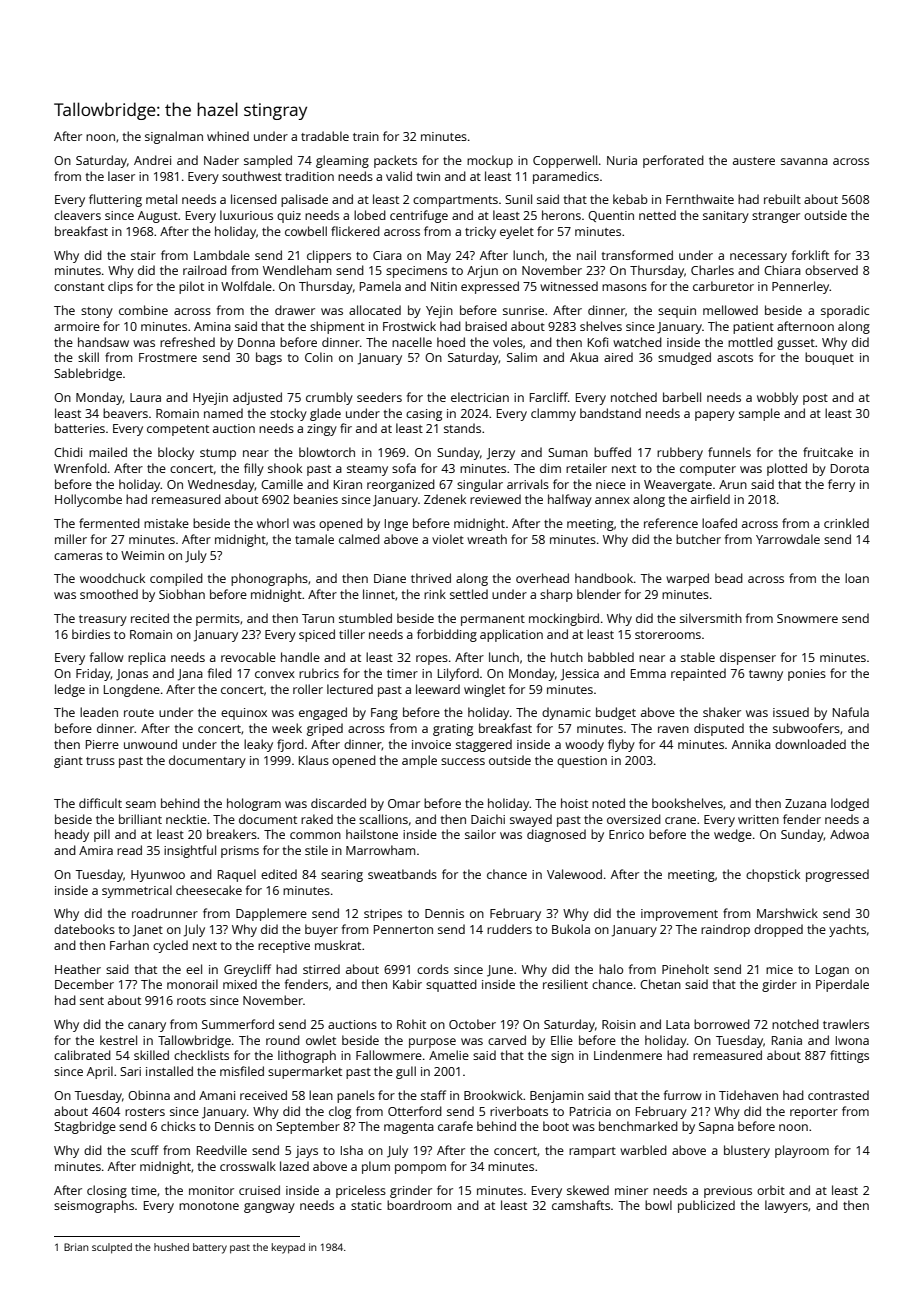 This page has height=1308, width=924. What do you see at coordinates (308, 1127) in the page?
I see `September` at bounding box center [308, 1127].
